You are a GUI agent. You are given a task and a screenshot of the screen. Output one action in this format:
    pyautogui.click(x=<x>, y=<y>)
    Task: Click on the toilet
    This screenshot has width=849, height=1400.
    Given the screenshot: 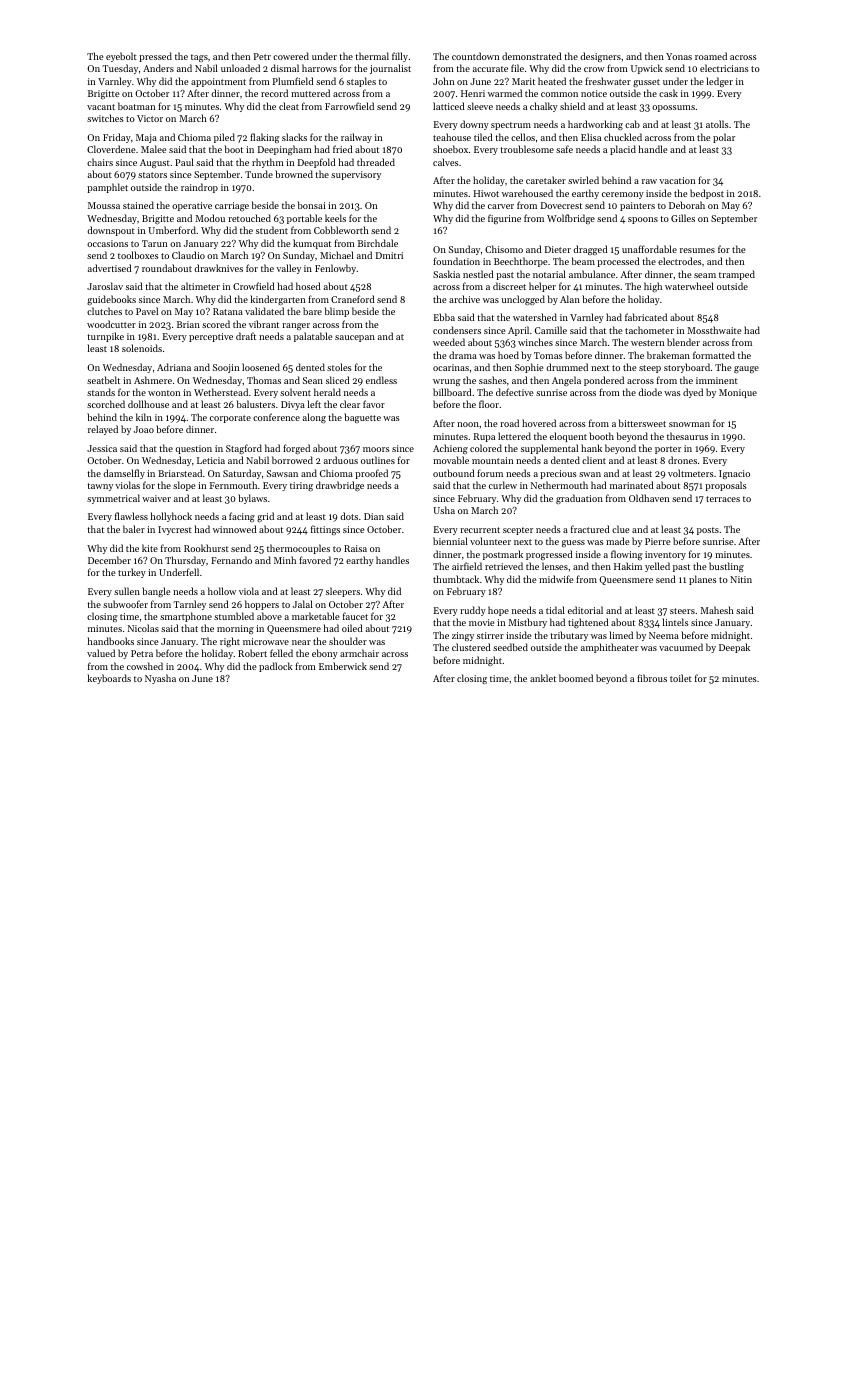 What is the action you would take?
    pyautogui.click(x=681, y=678)
